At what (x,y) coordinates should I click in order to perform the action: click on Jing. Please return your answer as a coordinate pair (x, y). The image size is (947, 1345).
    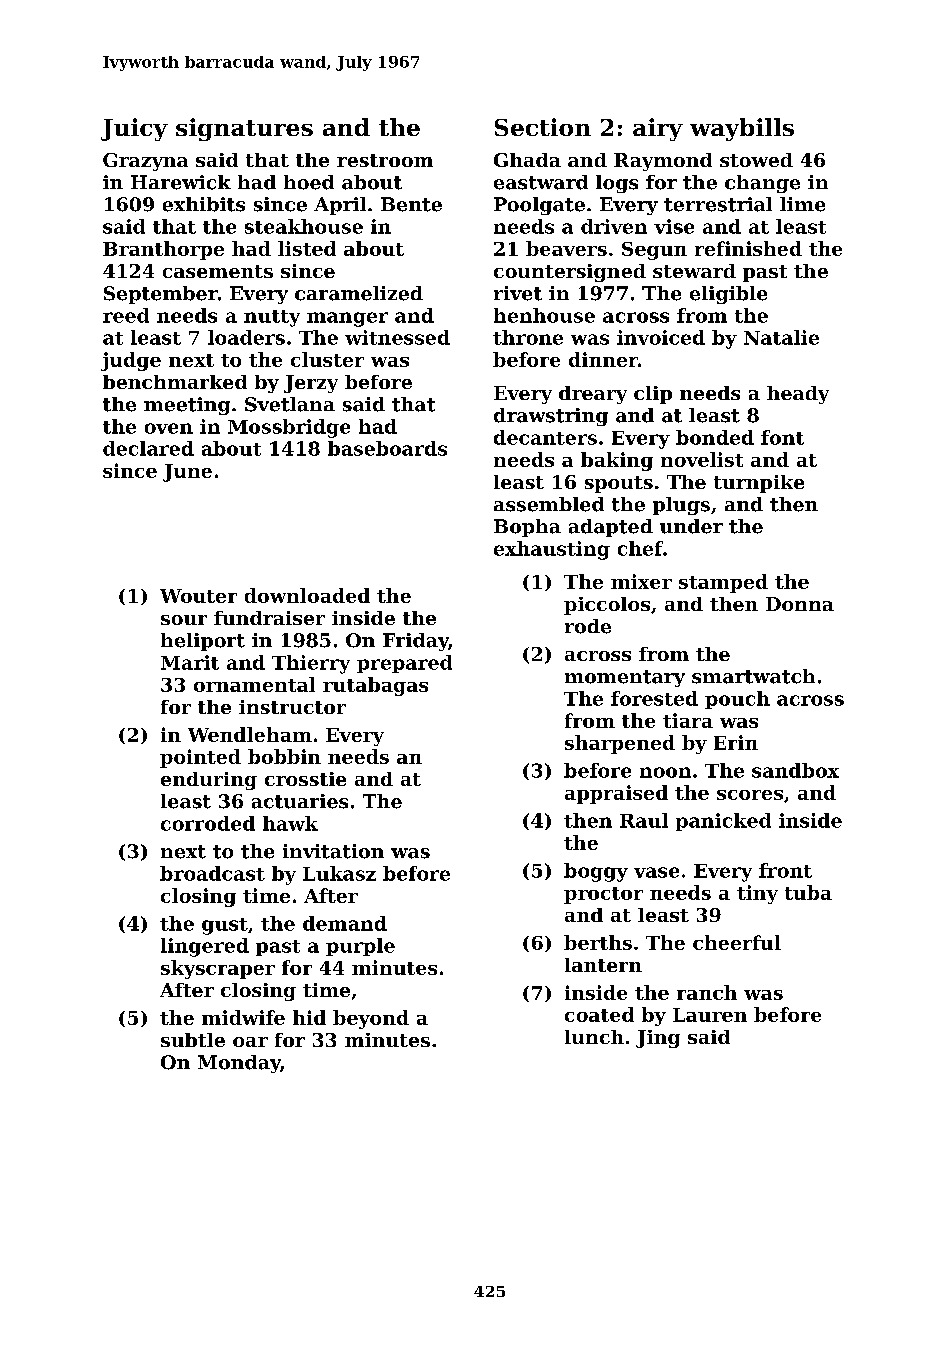
    Looking at the image, I should click on (658, 1039).
